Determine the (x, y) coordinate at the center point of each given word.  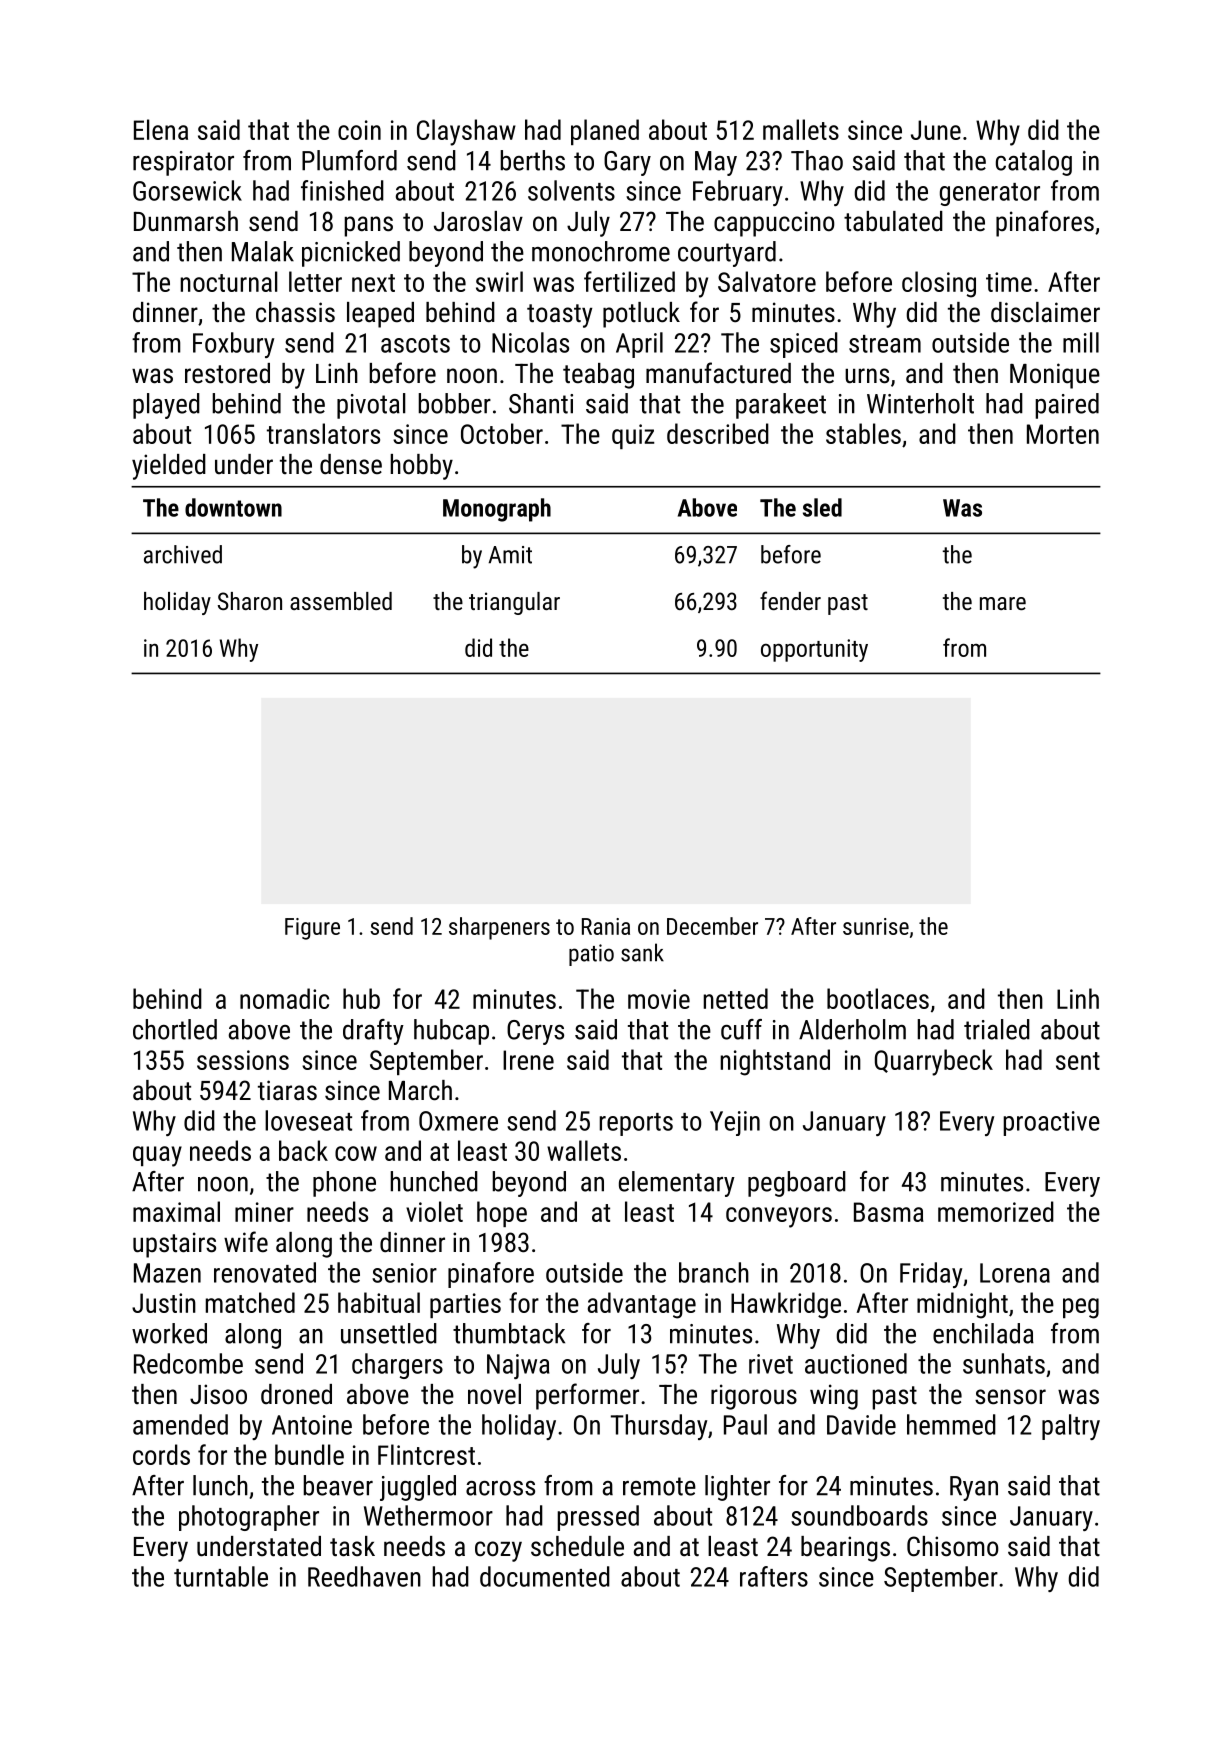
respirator (183, 163)
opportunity (814, 650)
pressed (598, 1518)
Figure (312, 929)
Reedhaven (364, 1576)
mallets (801, 129)
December (712, 926)
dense (351, 464)
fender (790, 600)
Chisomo (953, 1546)
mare (1003, 603)
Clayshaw (466, 132)
